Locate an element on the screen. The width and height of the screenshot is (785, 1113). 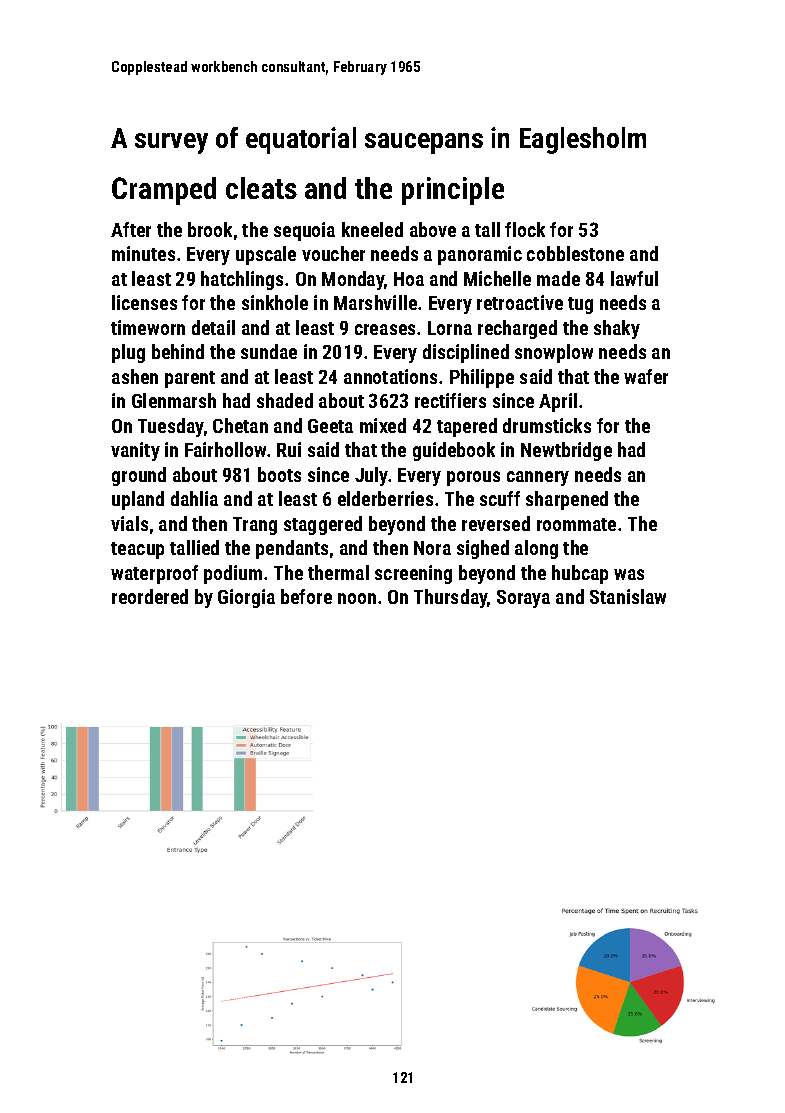
parent is located at coordinates (190, 379).
